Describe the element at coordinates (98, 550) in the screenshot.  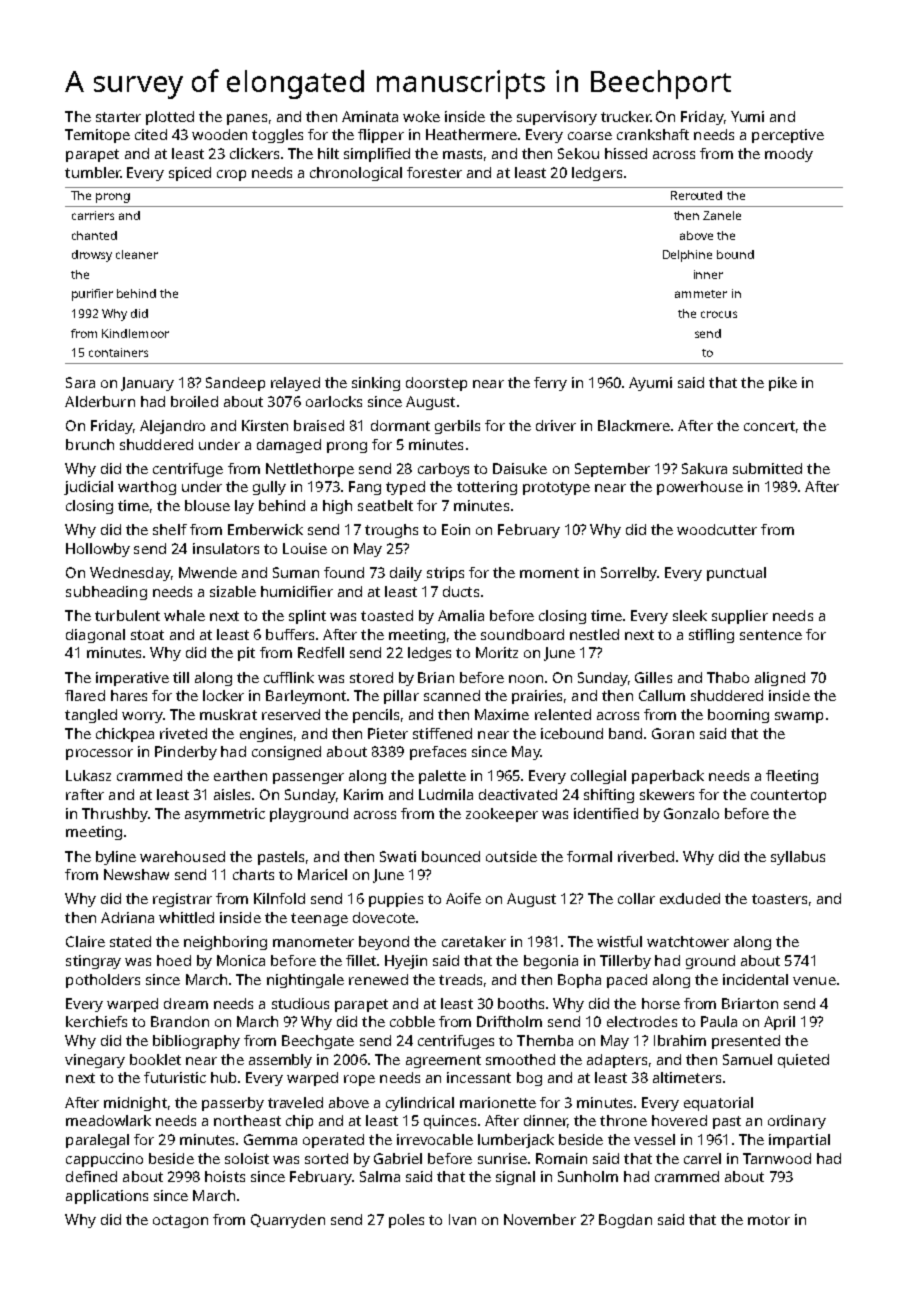
I see `Hollowby` at that location.
